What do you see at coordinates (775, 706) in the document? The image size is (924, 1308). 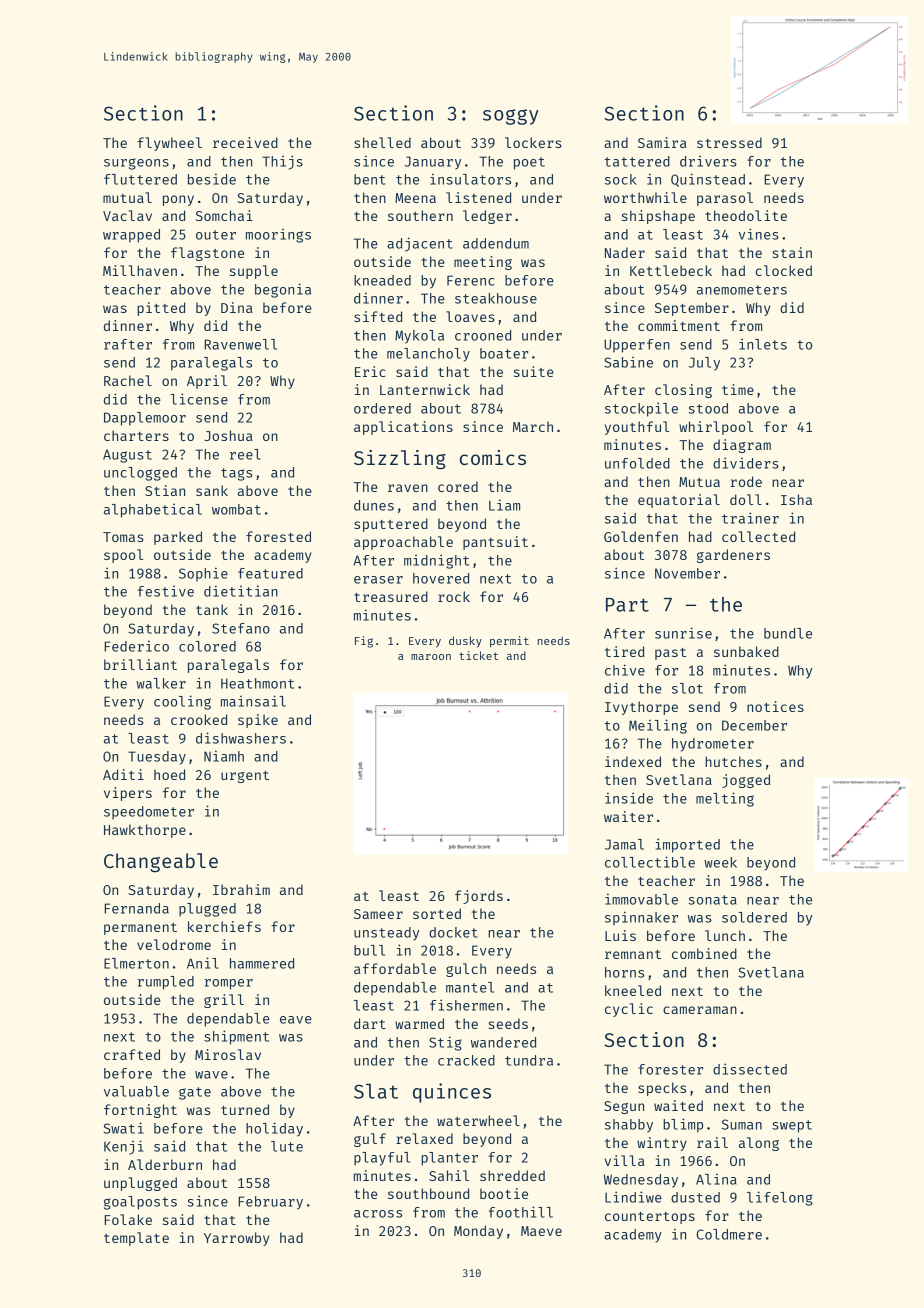 I see `notices` at bounding box center [775, 706].
